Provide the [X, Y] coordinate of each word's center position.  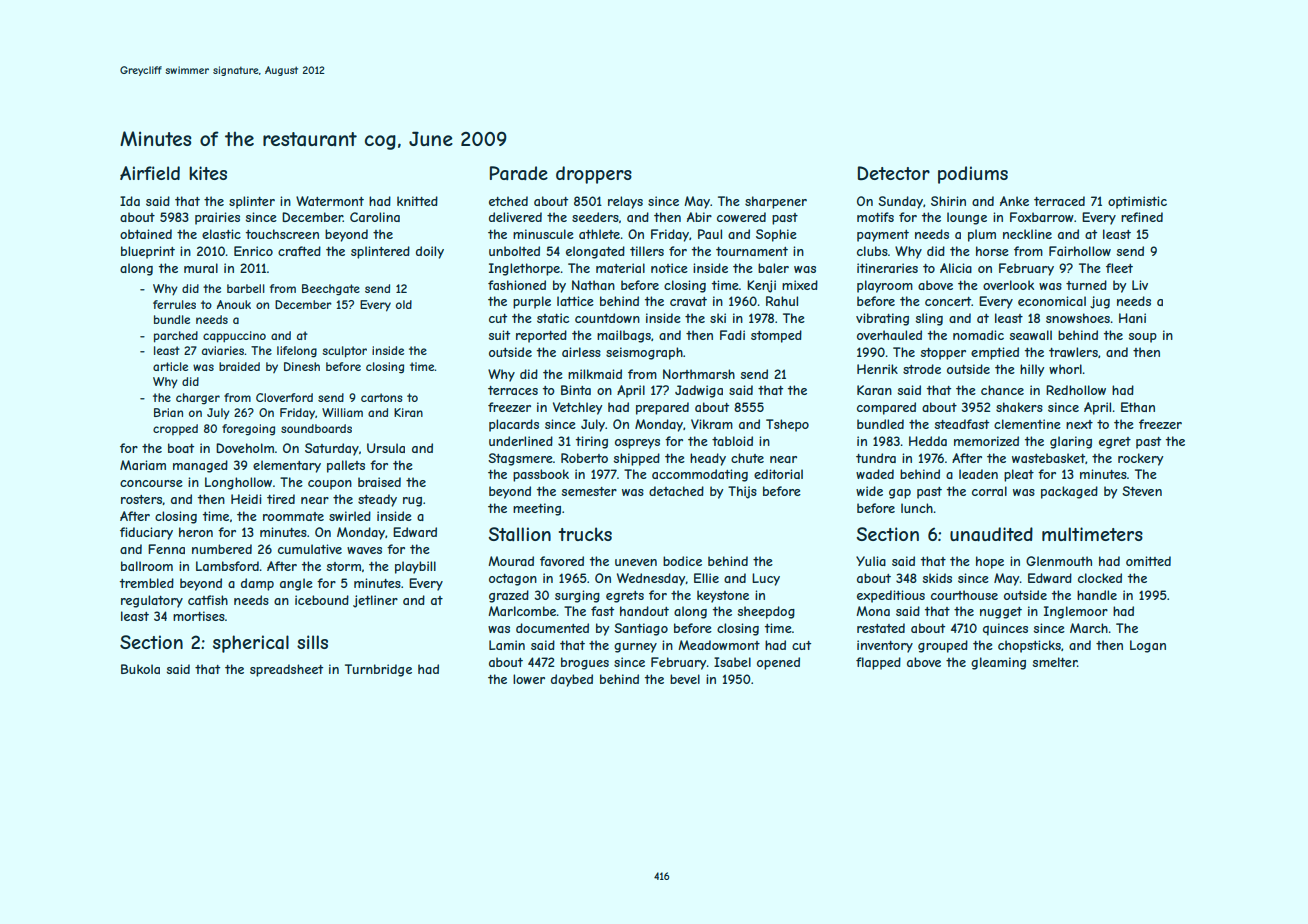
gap [900, 494]
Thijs [742, 492]
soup [1143, 338]
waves [364, 550]
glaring [1071, 442]
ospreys [637, 444]
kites [208, 173]
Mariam [143, 465]
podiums [973, 175]
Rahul [782, 301]
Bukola [140, 669]
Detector [894, 173]
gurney [635, 648]
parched [176, 337]
